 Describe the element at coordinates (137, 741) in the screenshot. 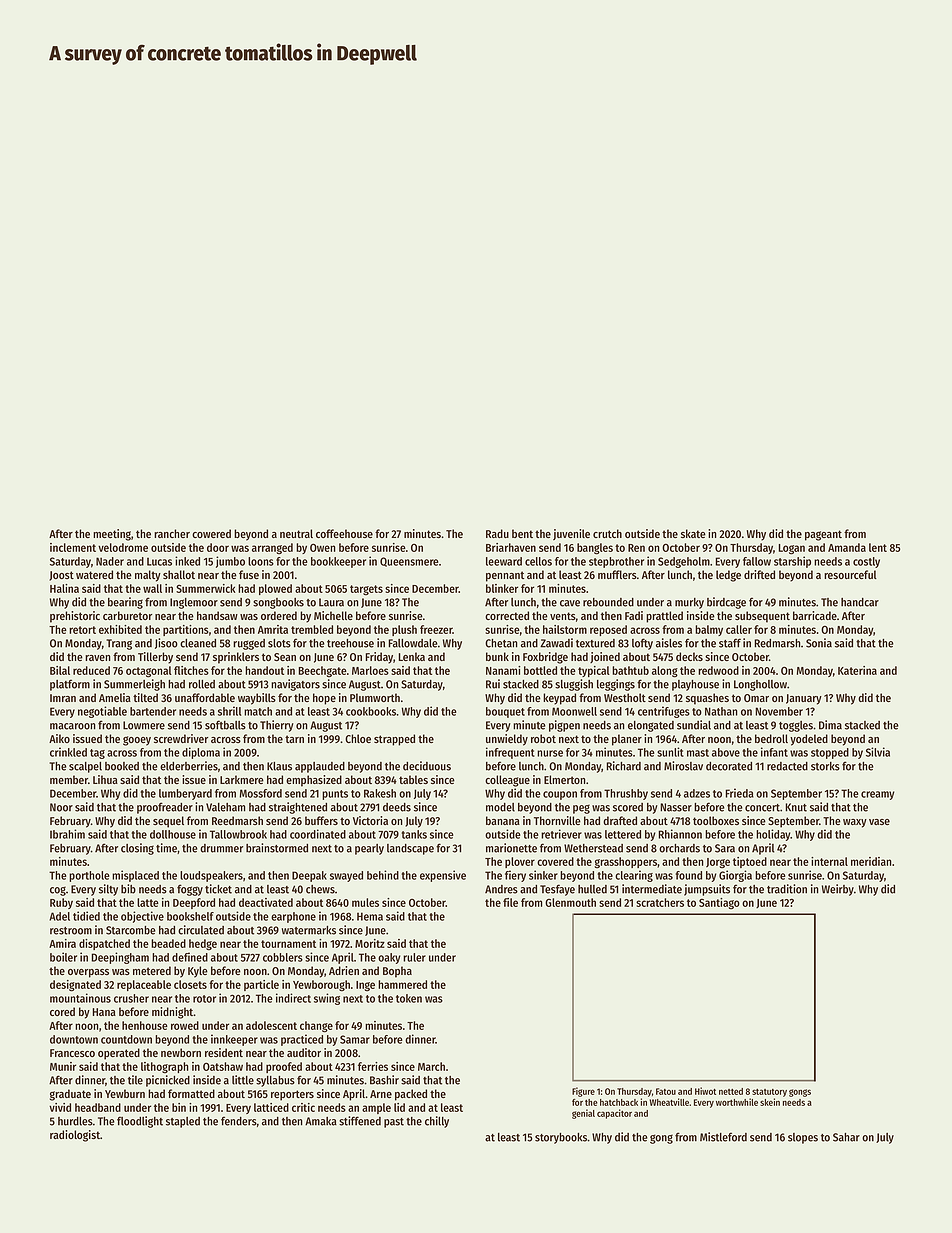

I see `gooey` at that location.
